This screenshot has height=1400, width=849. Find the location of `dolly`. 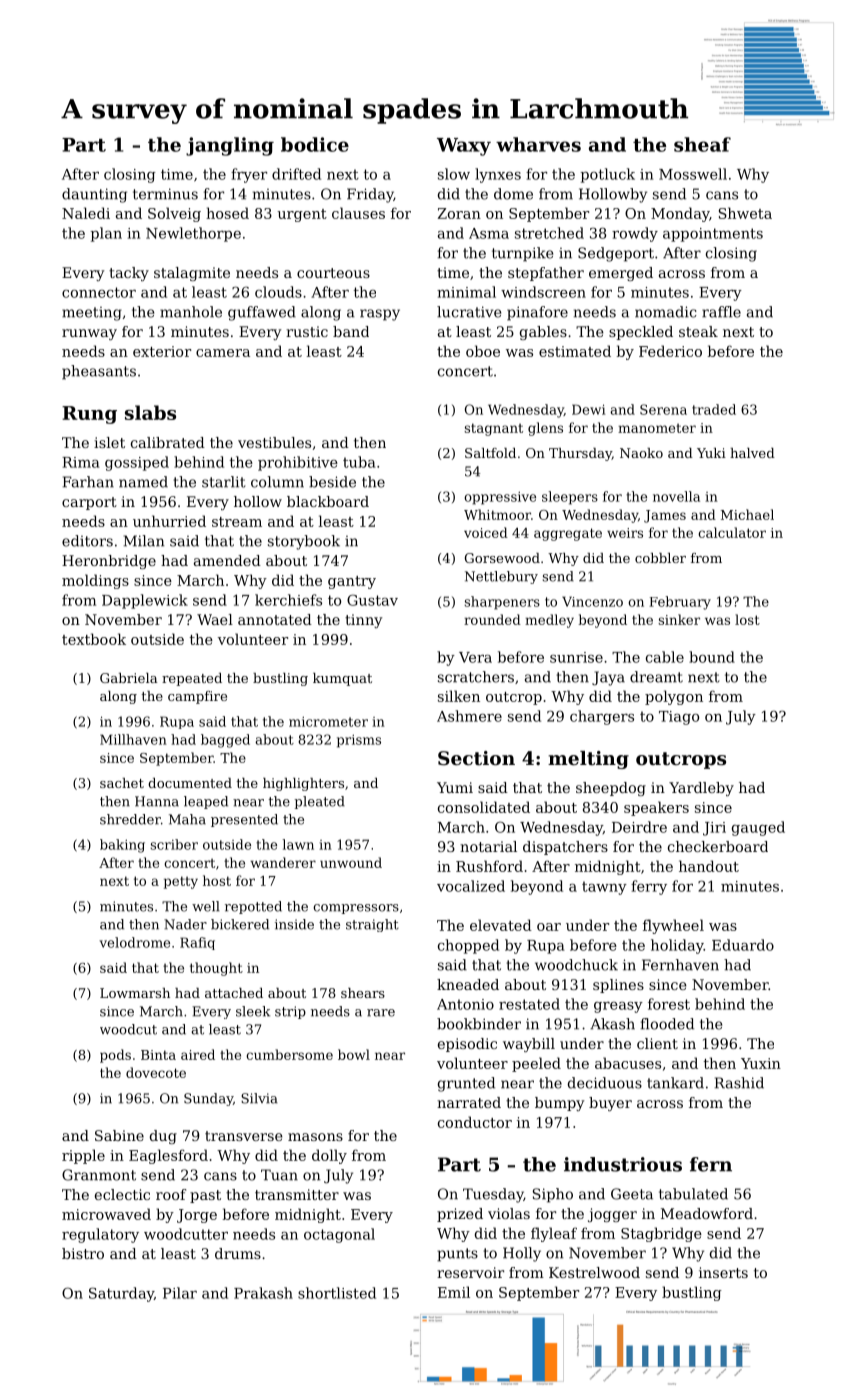

dolly is located at coordinates (329, 1156).
